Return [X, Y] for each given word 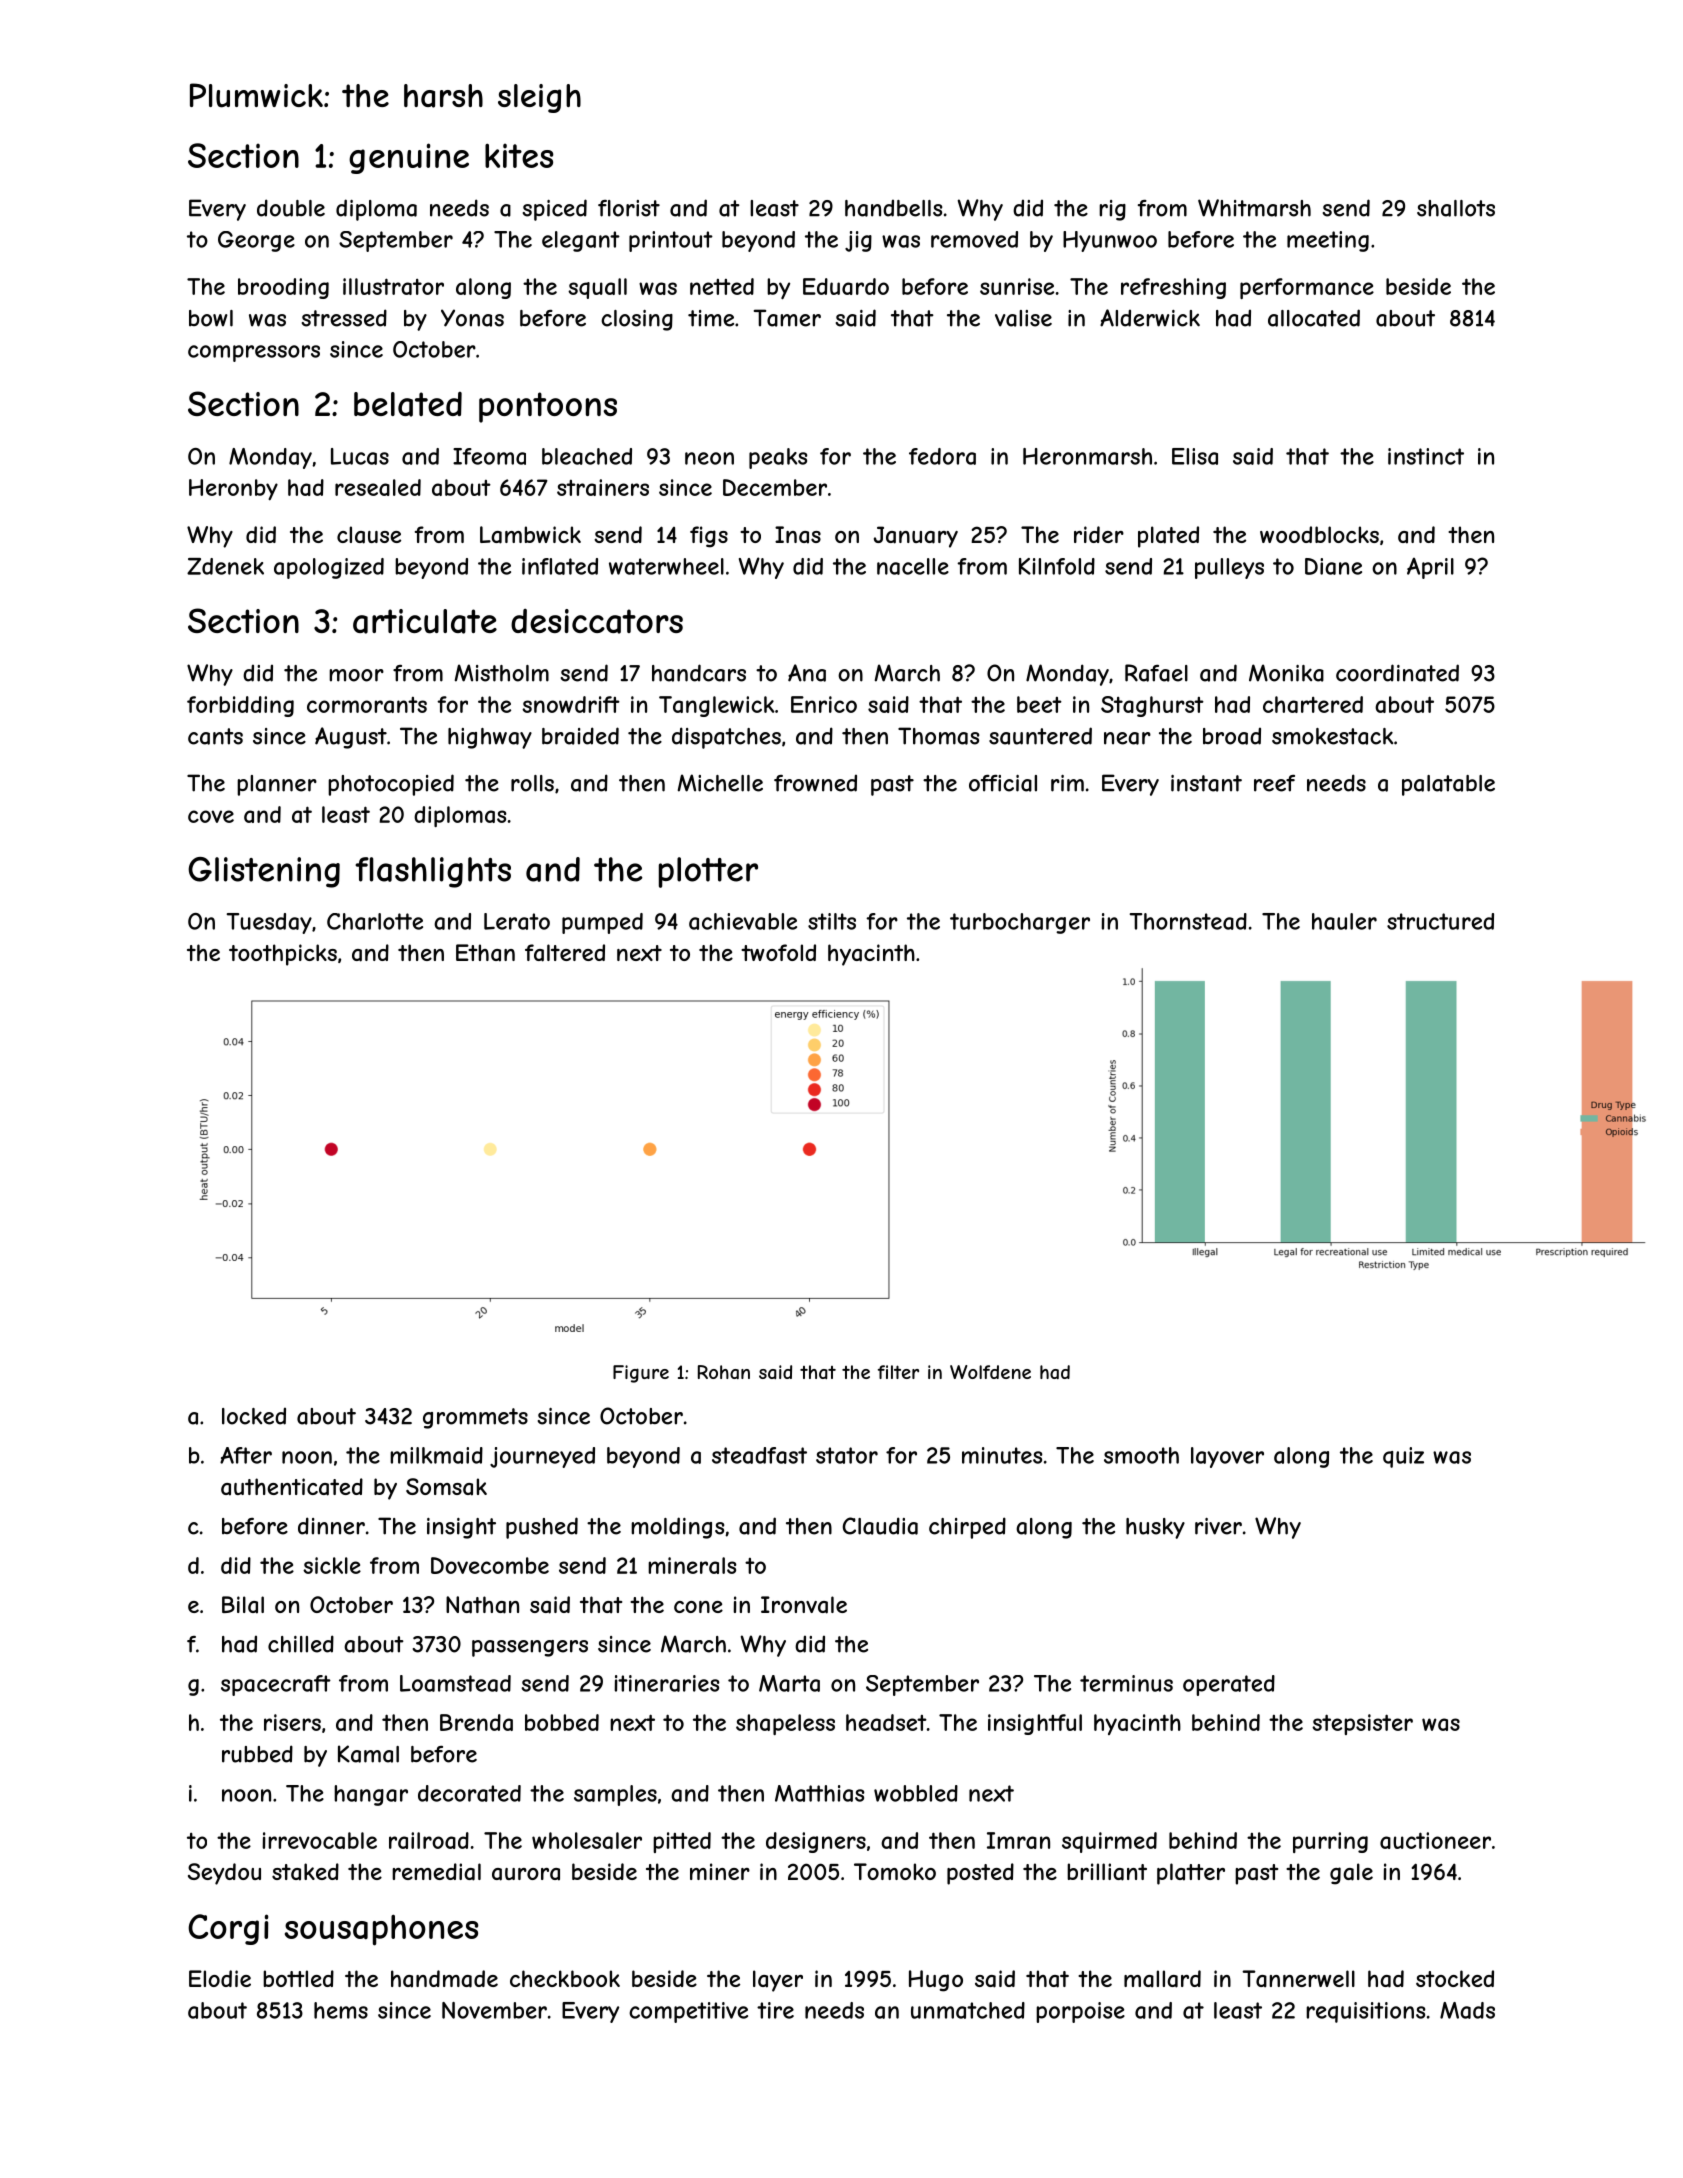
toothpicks [283, 955]
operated [1229, 1685]
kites [519, 155]
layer [778, 1981]
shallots [1456, 208]
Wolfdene [990, 1372]
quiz [1403, 1457]
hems [341, 2010]
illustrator [393, 286]
